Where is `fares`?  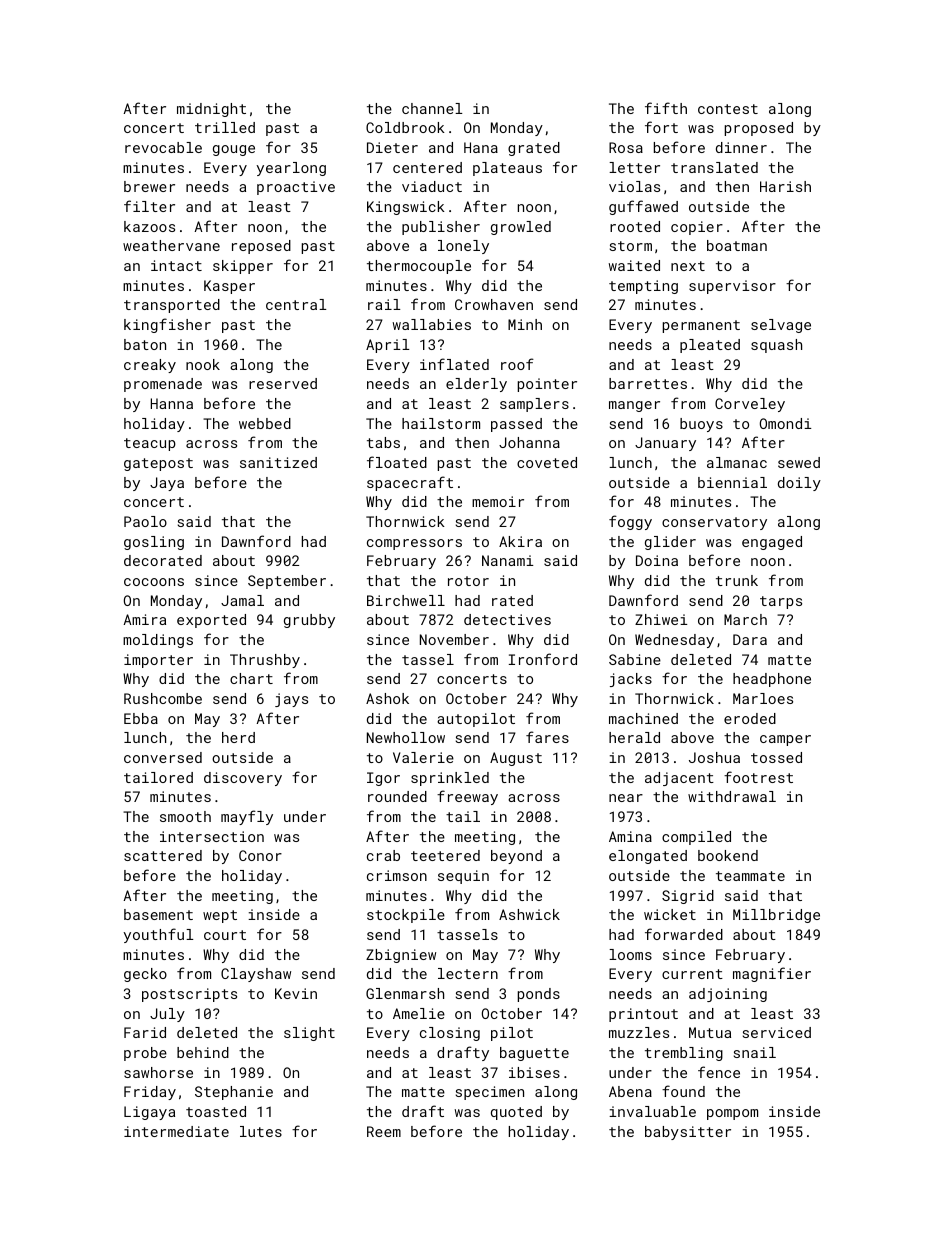
fares is located at coordinates (547, 737).
